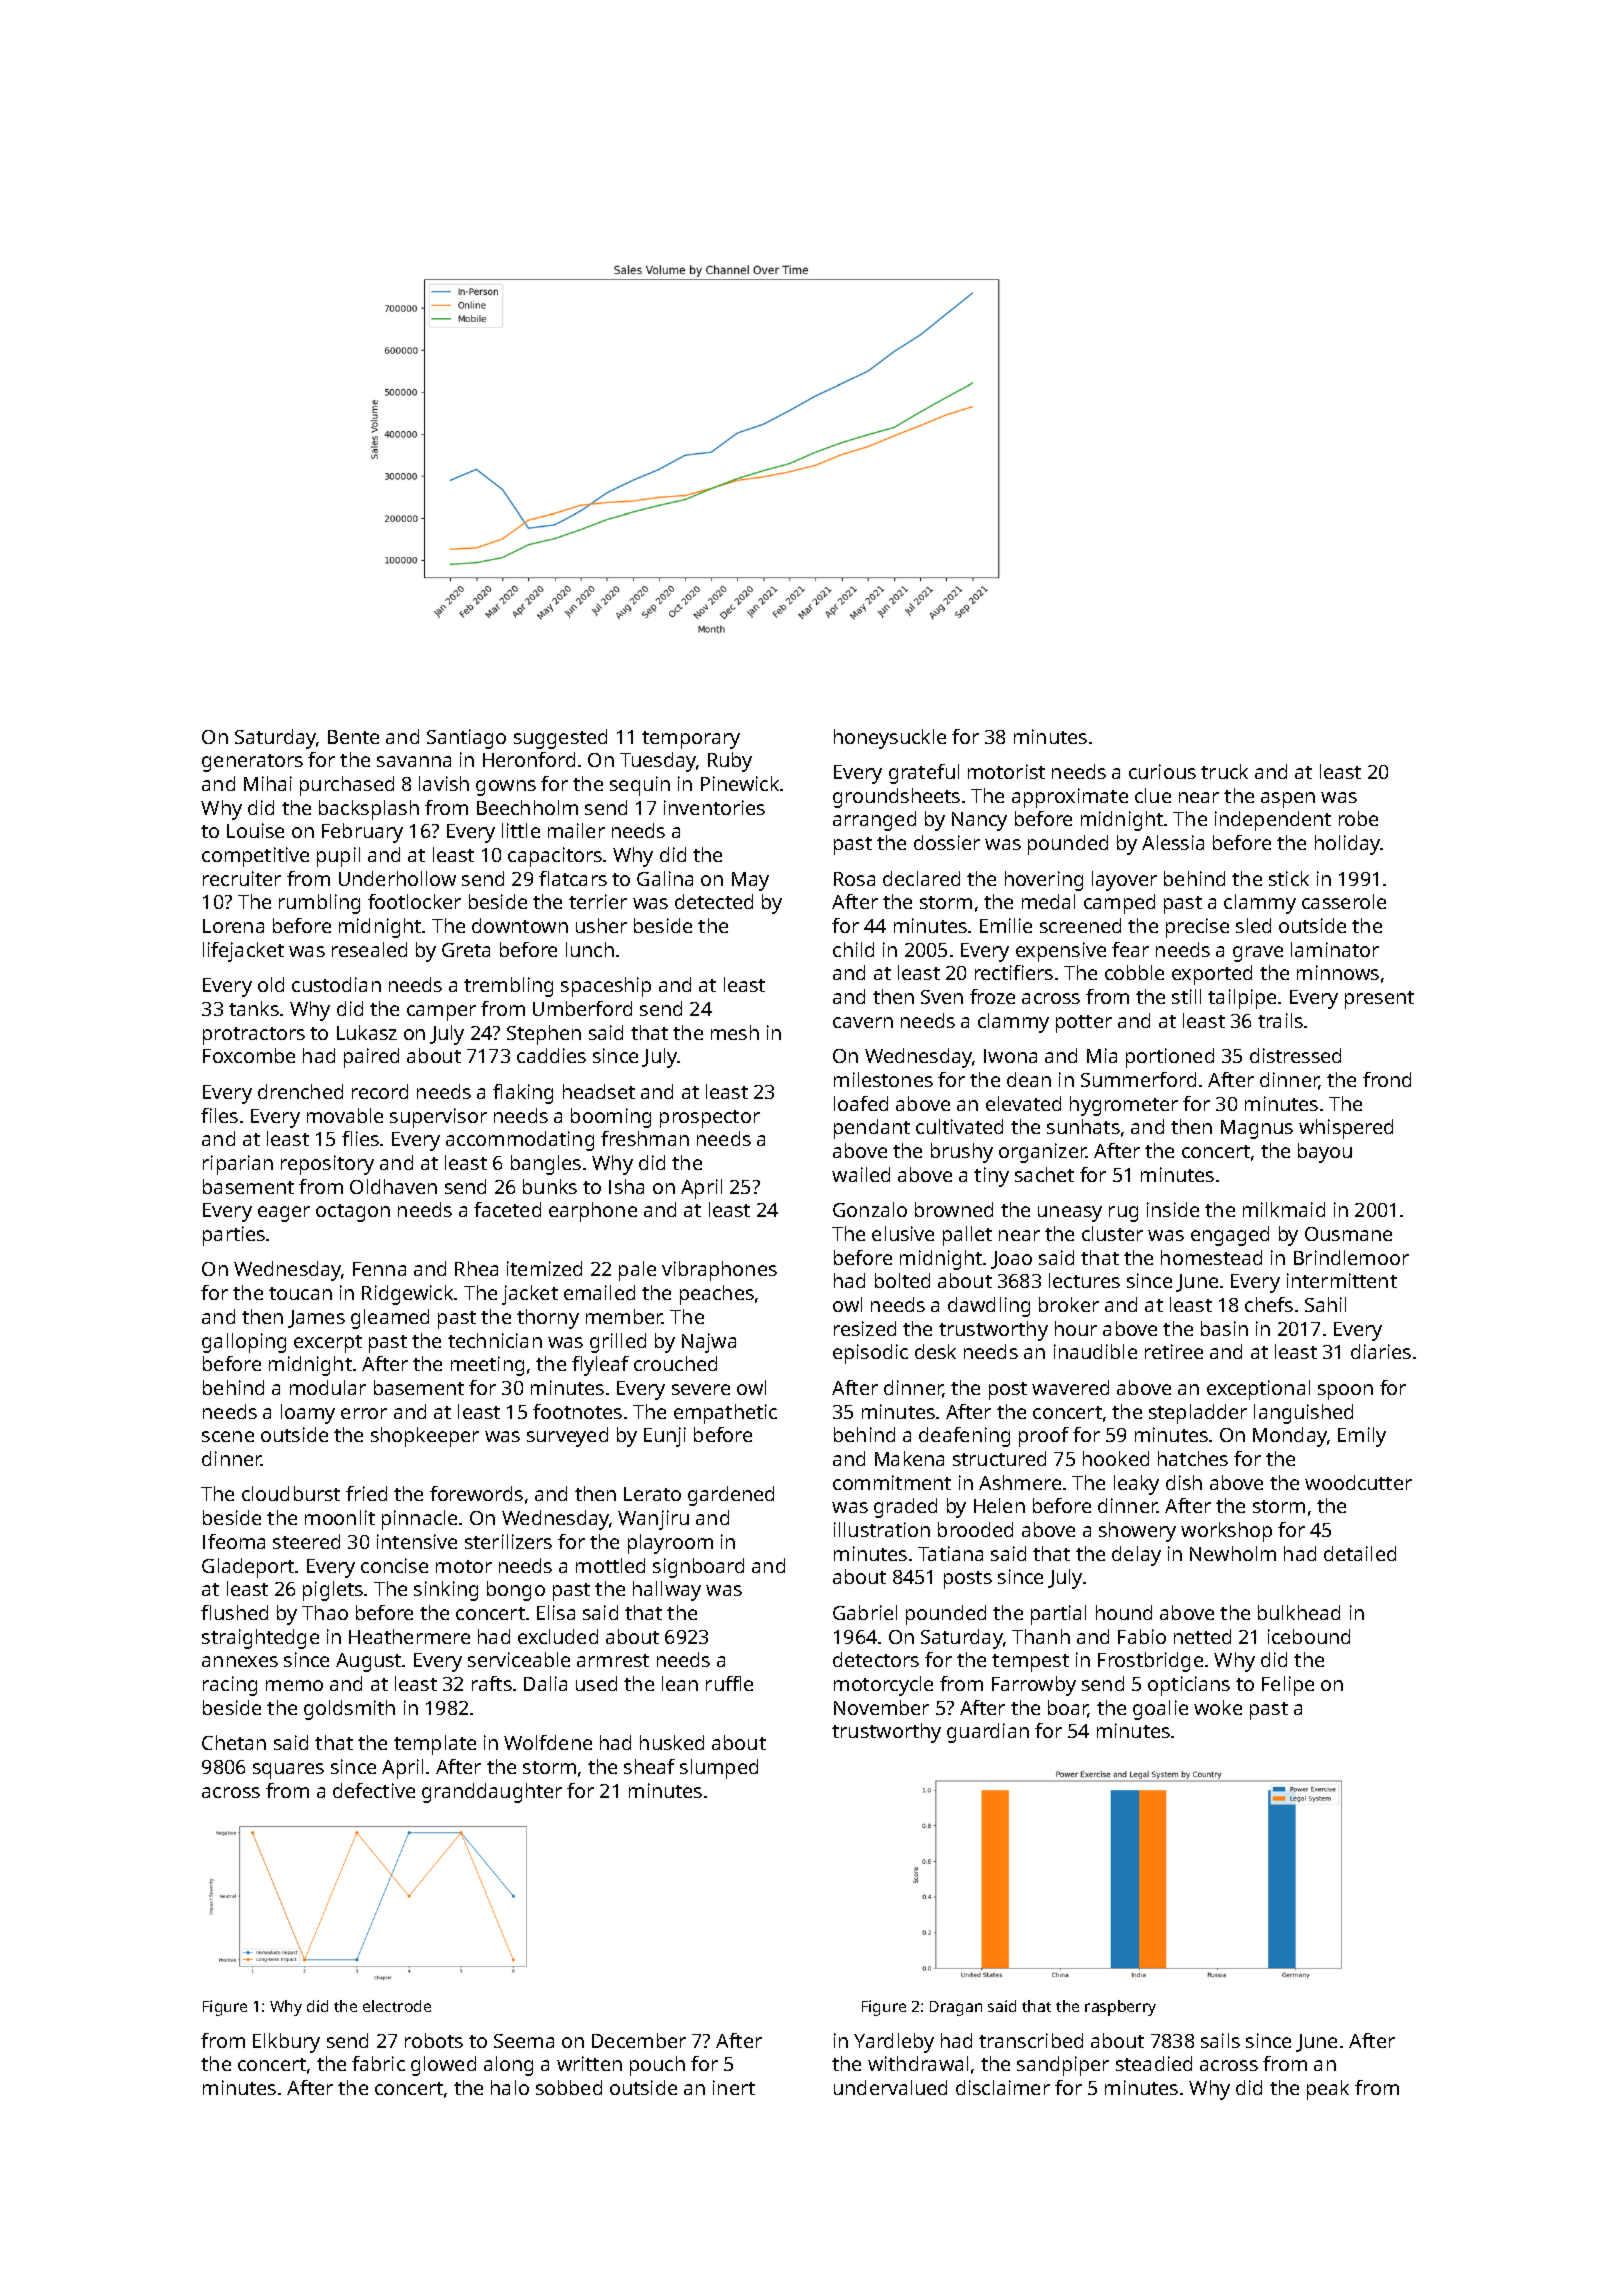 This document has height=2292, width=1620. Describe the element at coordinates (890, 739) in the document. I see `honeysuckle` at that location.
